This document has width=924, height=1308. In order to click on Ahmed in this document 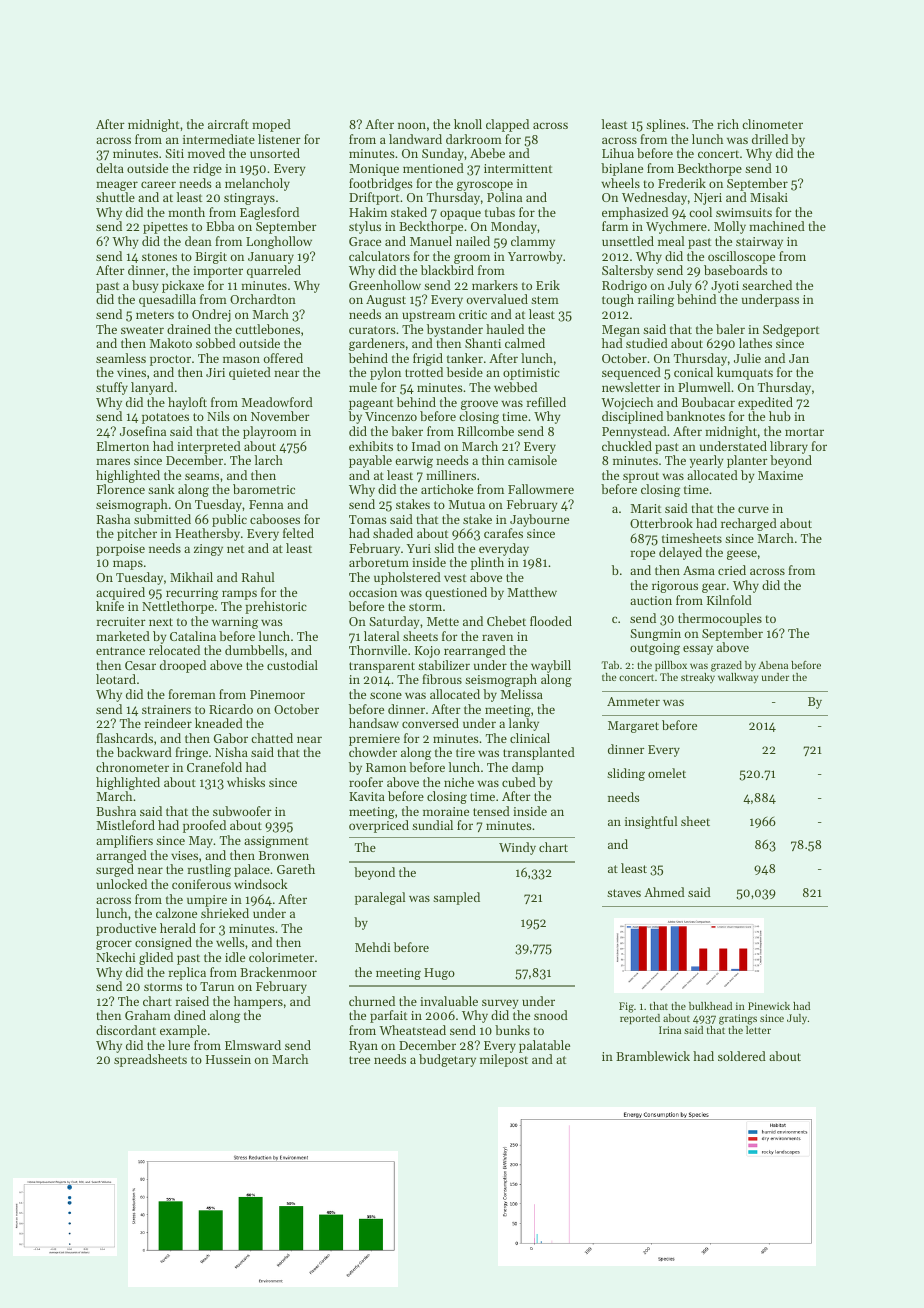, I will do `click(664, 892)`.
